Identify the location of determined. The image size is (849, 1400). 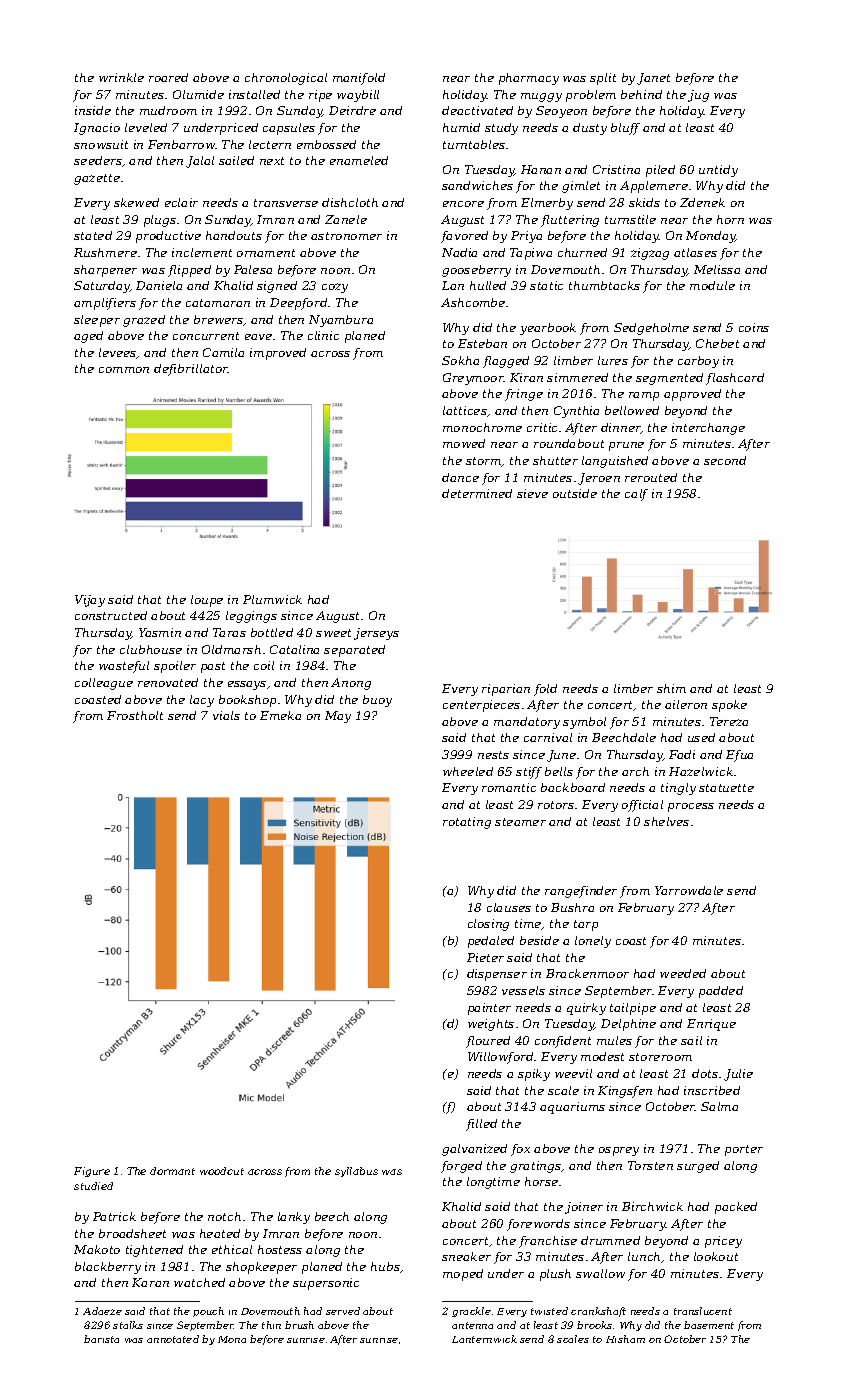
(477, 493).
